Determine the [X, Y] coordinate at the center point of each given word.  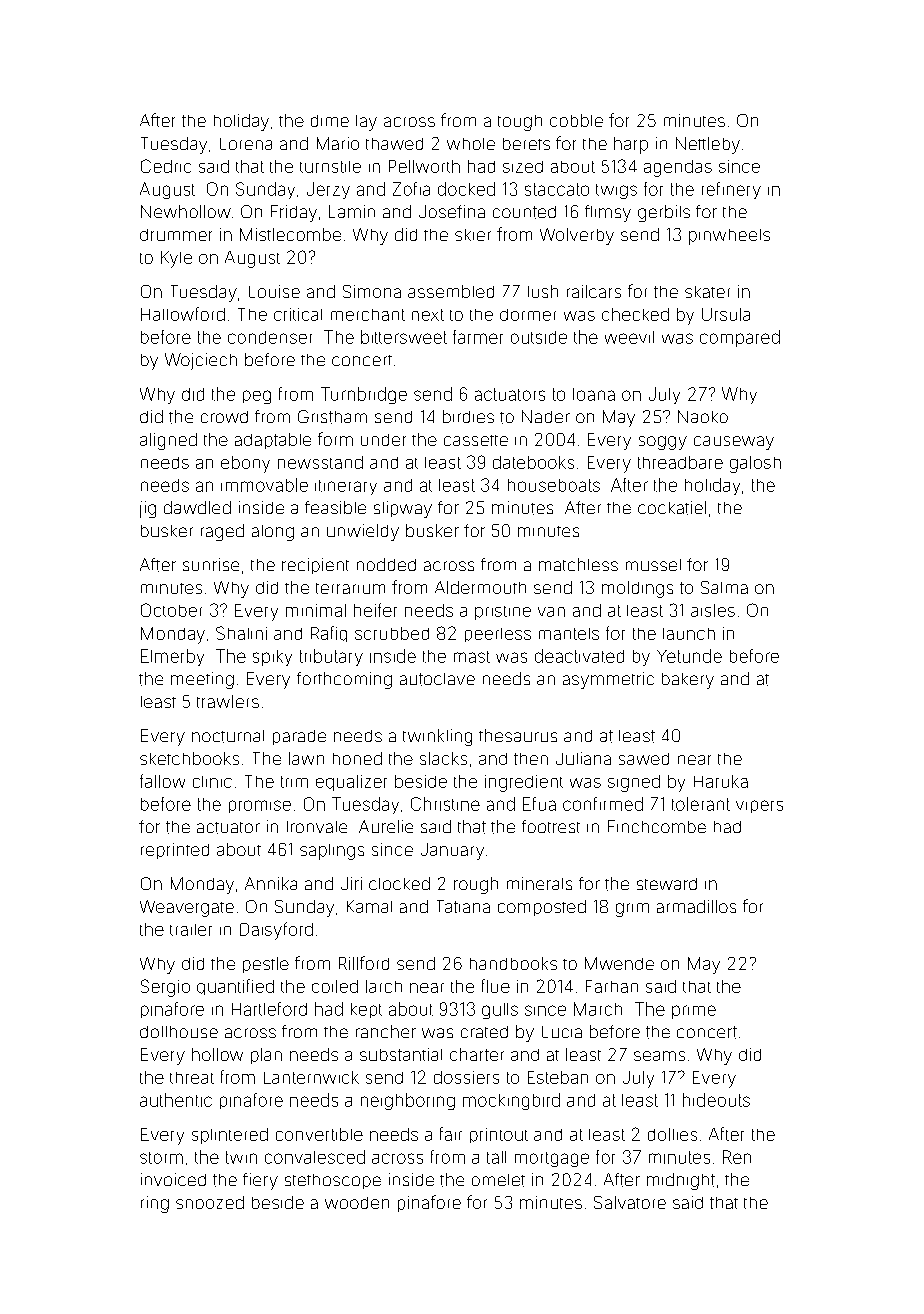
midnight [681, 1181]
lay [366, 123]
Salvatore [630, 1202]
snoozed [210, 1202]
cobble [576, 120]
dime [330, 121]
